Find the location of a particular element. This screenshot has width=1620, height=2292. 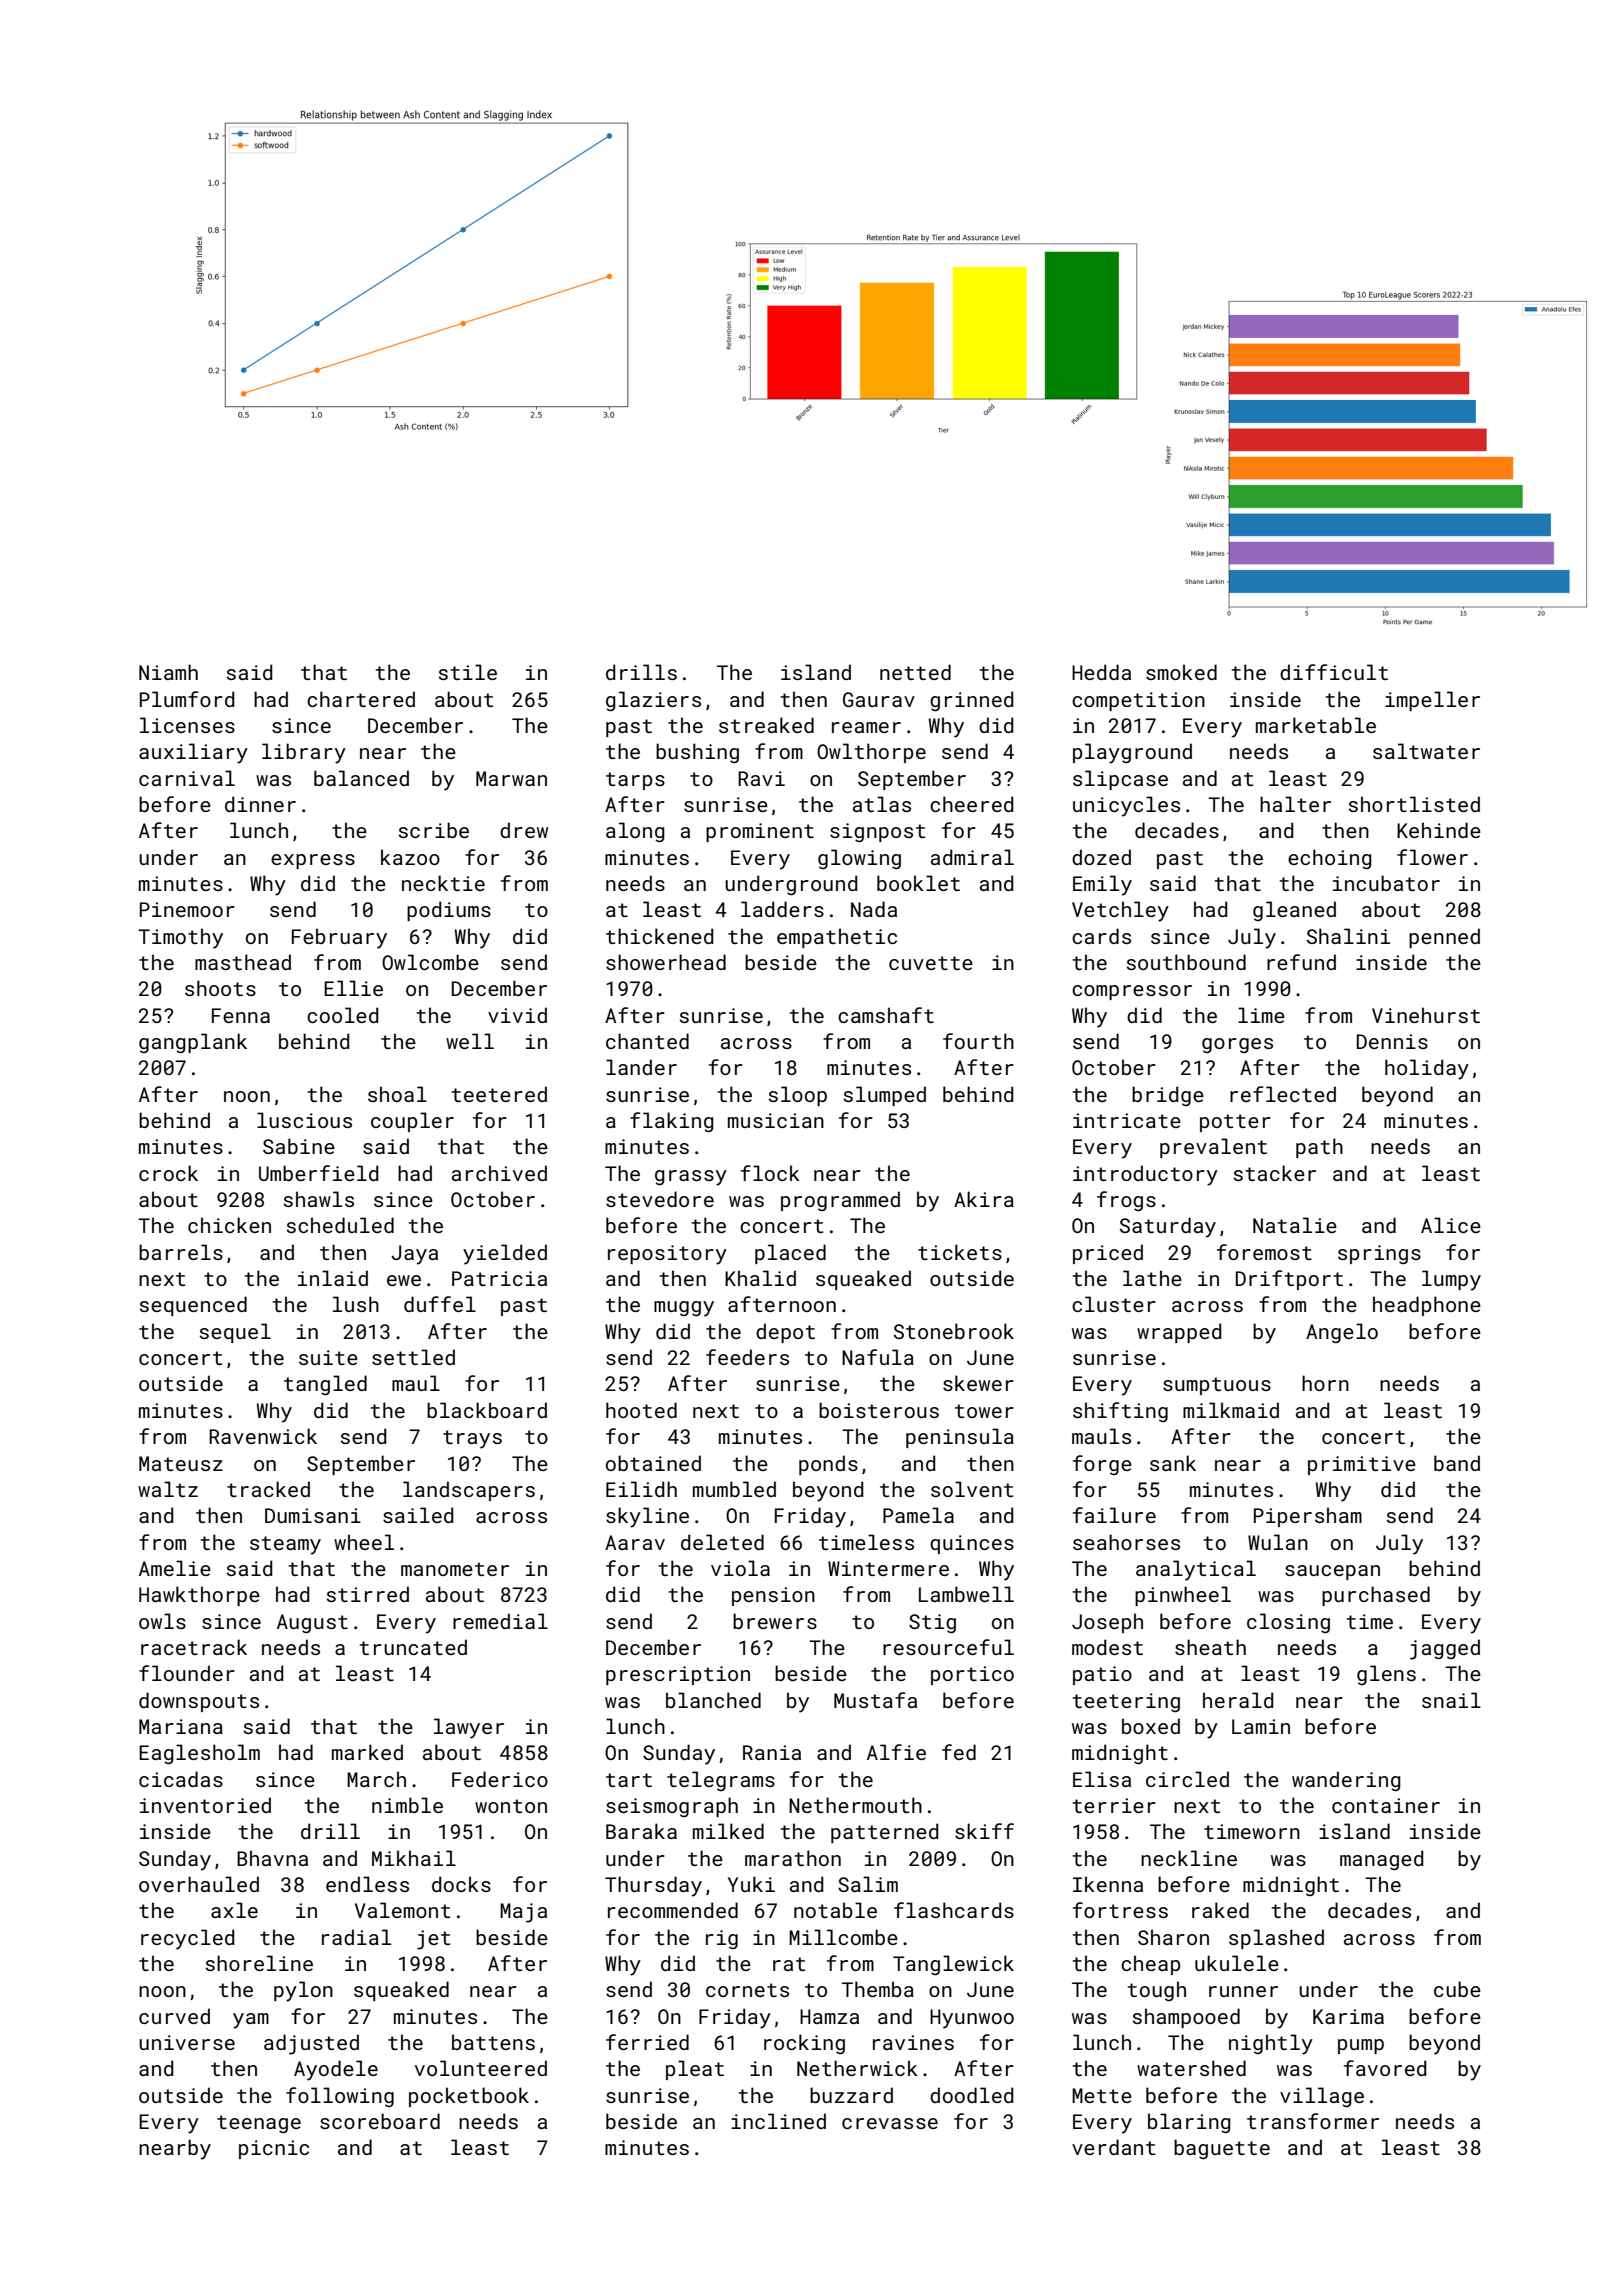

Pipersham is located at coordinates (1308, 1517).
